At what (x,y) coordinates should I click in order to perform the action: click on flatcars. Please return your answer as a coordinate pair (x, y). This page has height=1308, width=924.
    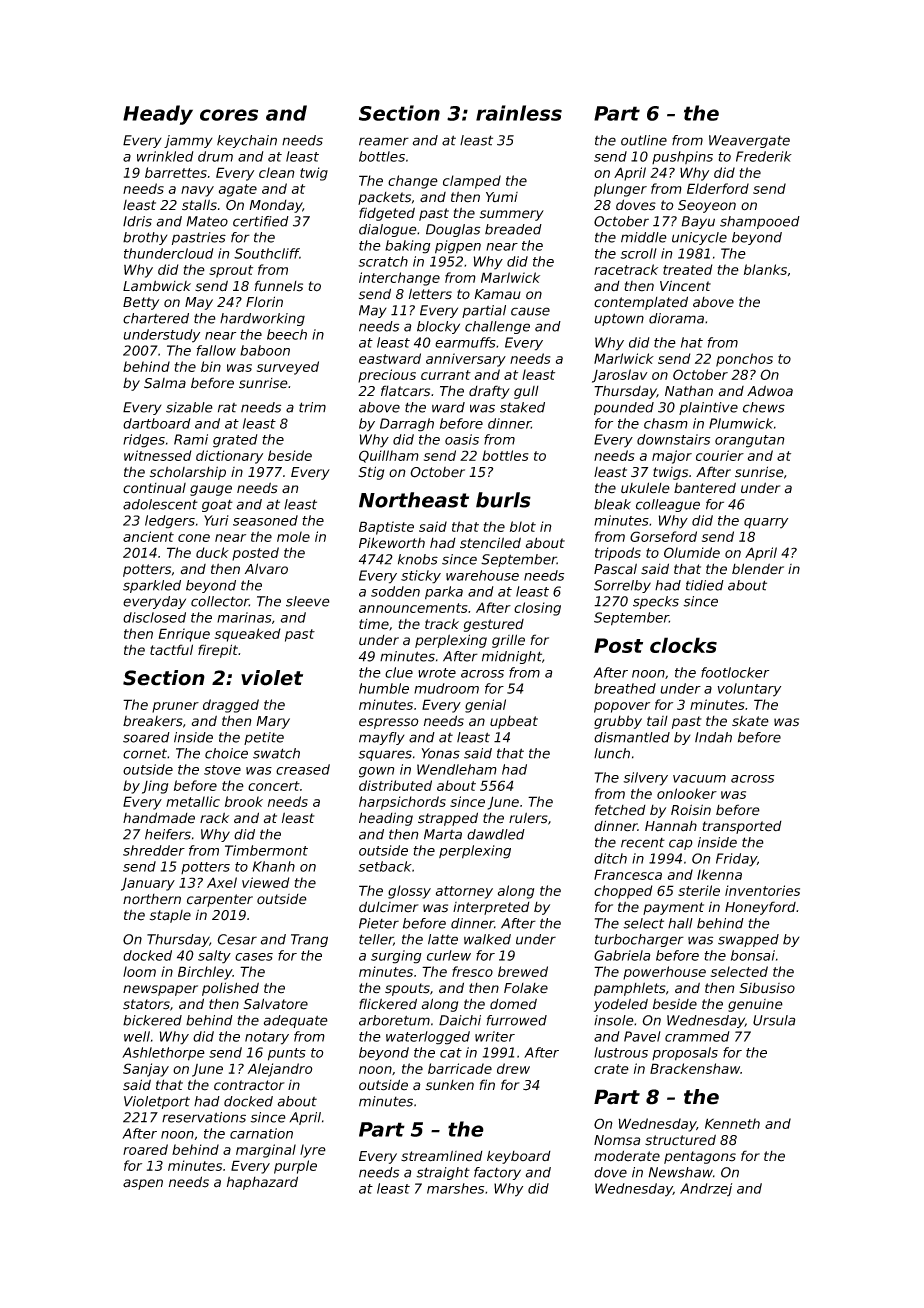
    Looking at the image, I should click on (405, 391).
